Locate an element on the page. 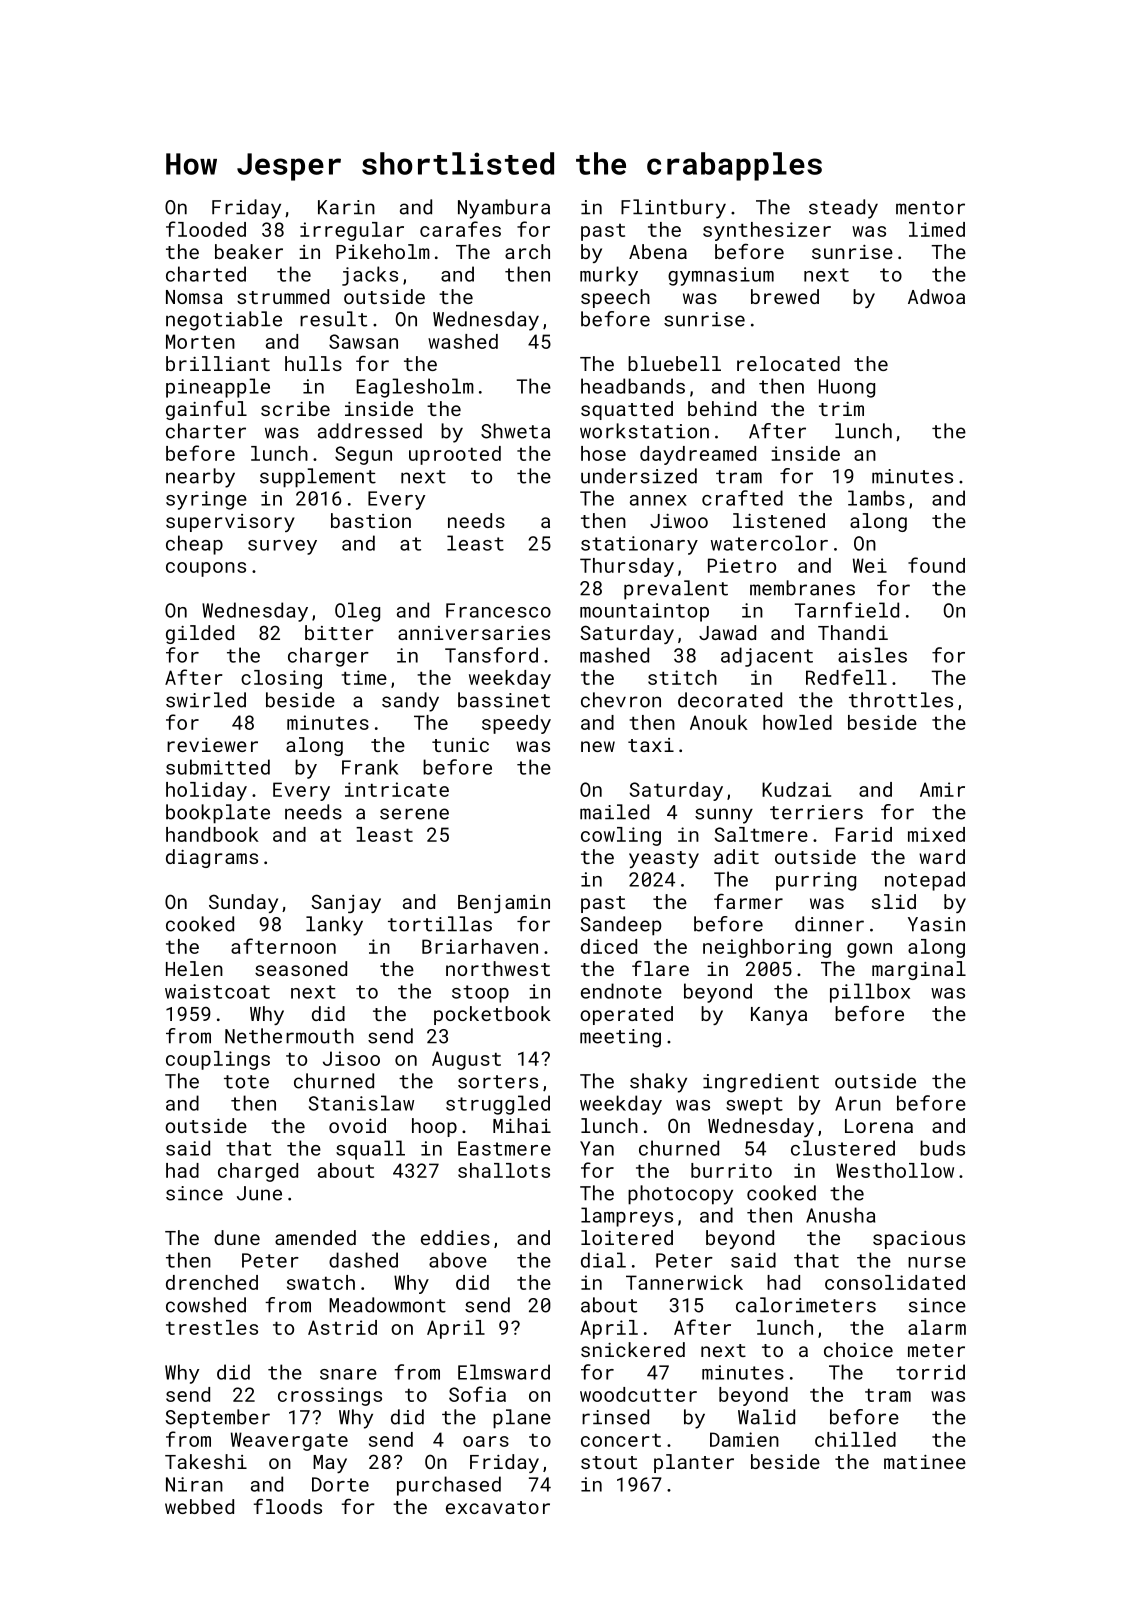  stout is located at coordinates (609, 1462).
